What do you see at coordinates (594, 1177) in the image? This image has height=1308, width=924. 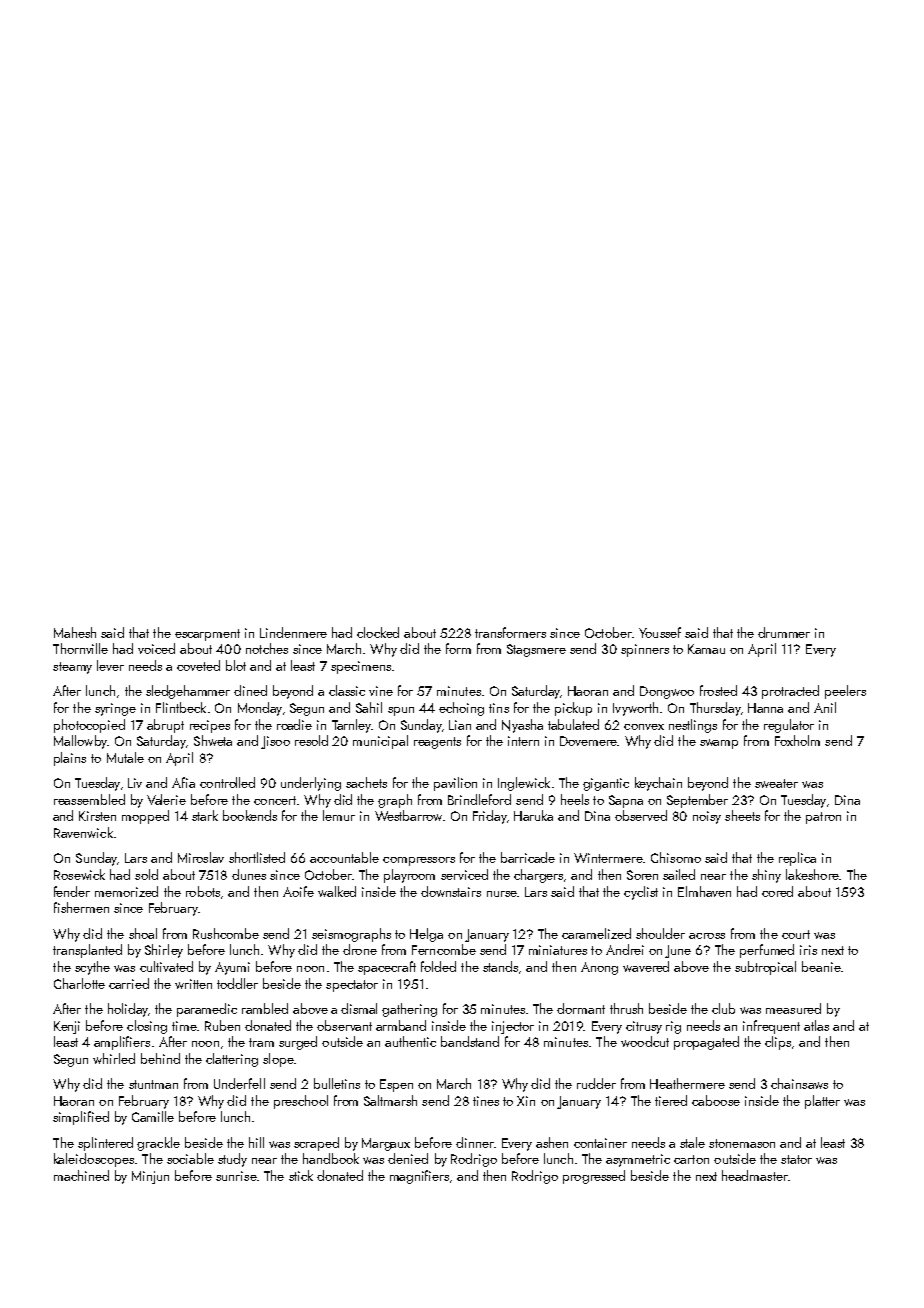 I see `progressed` at bounding box center [594, 1177].
